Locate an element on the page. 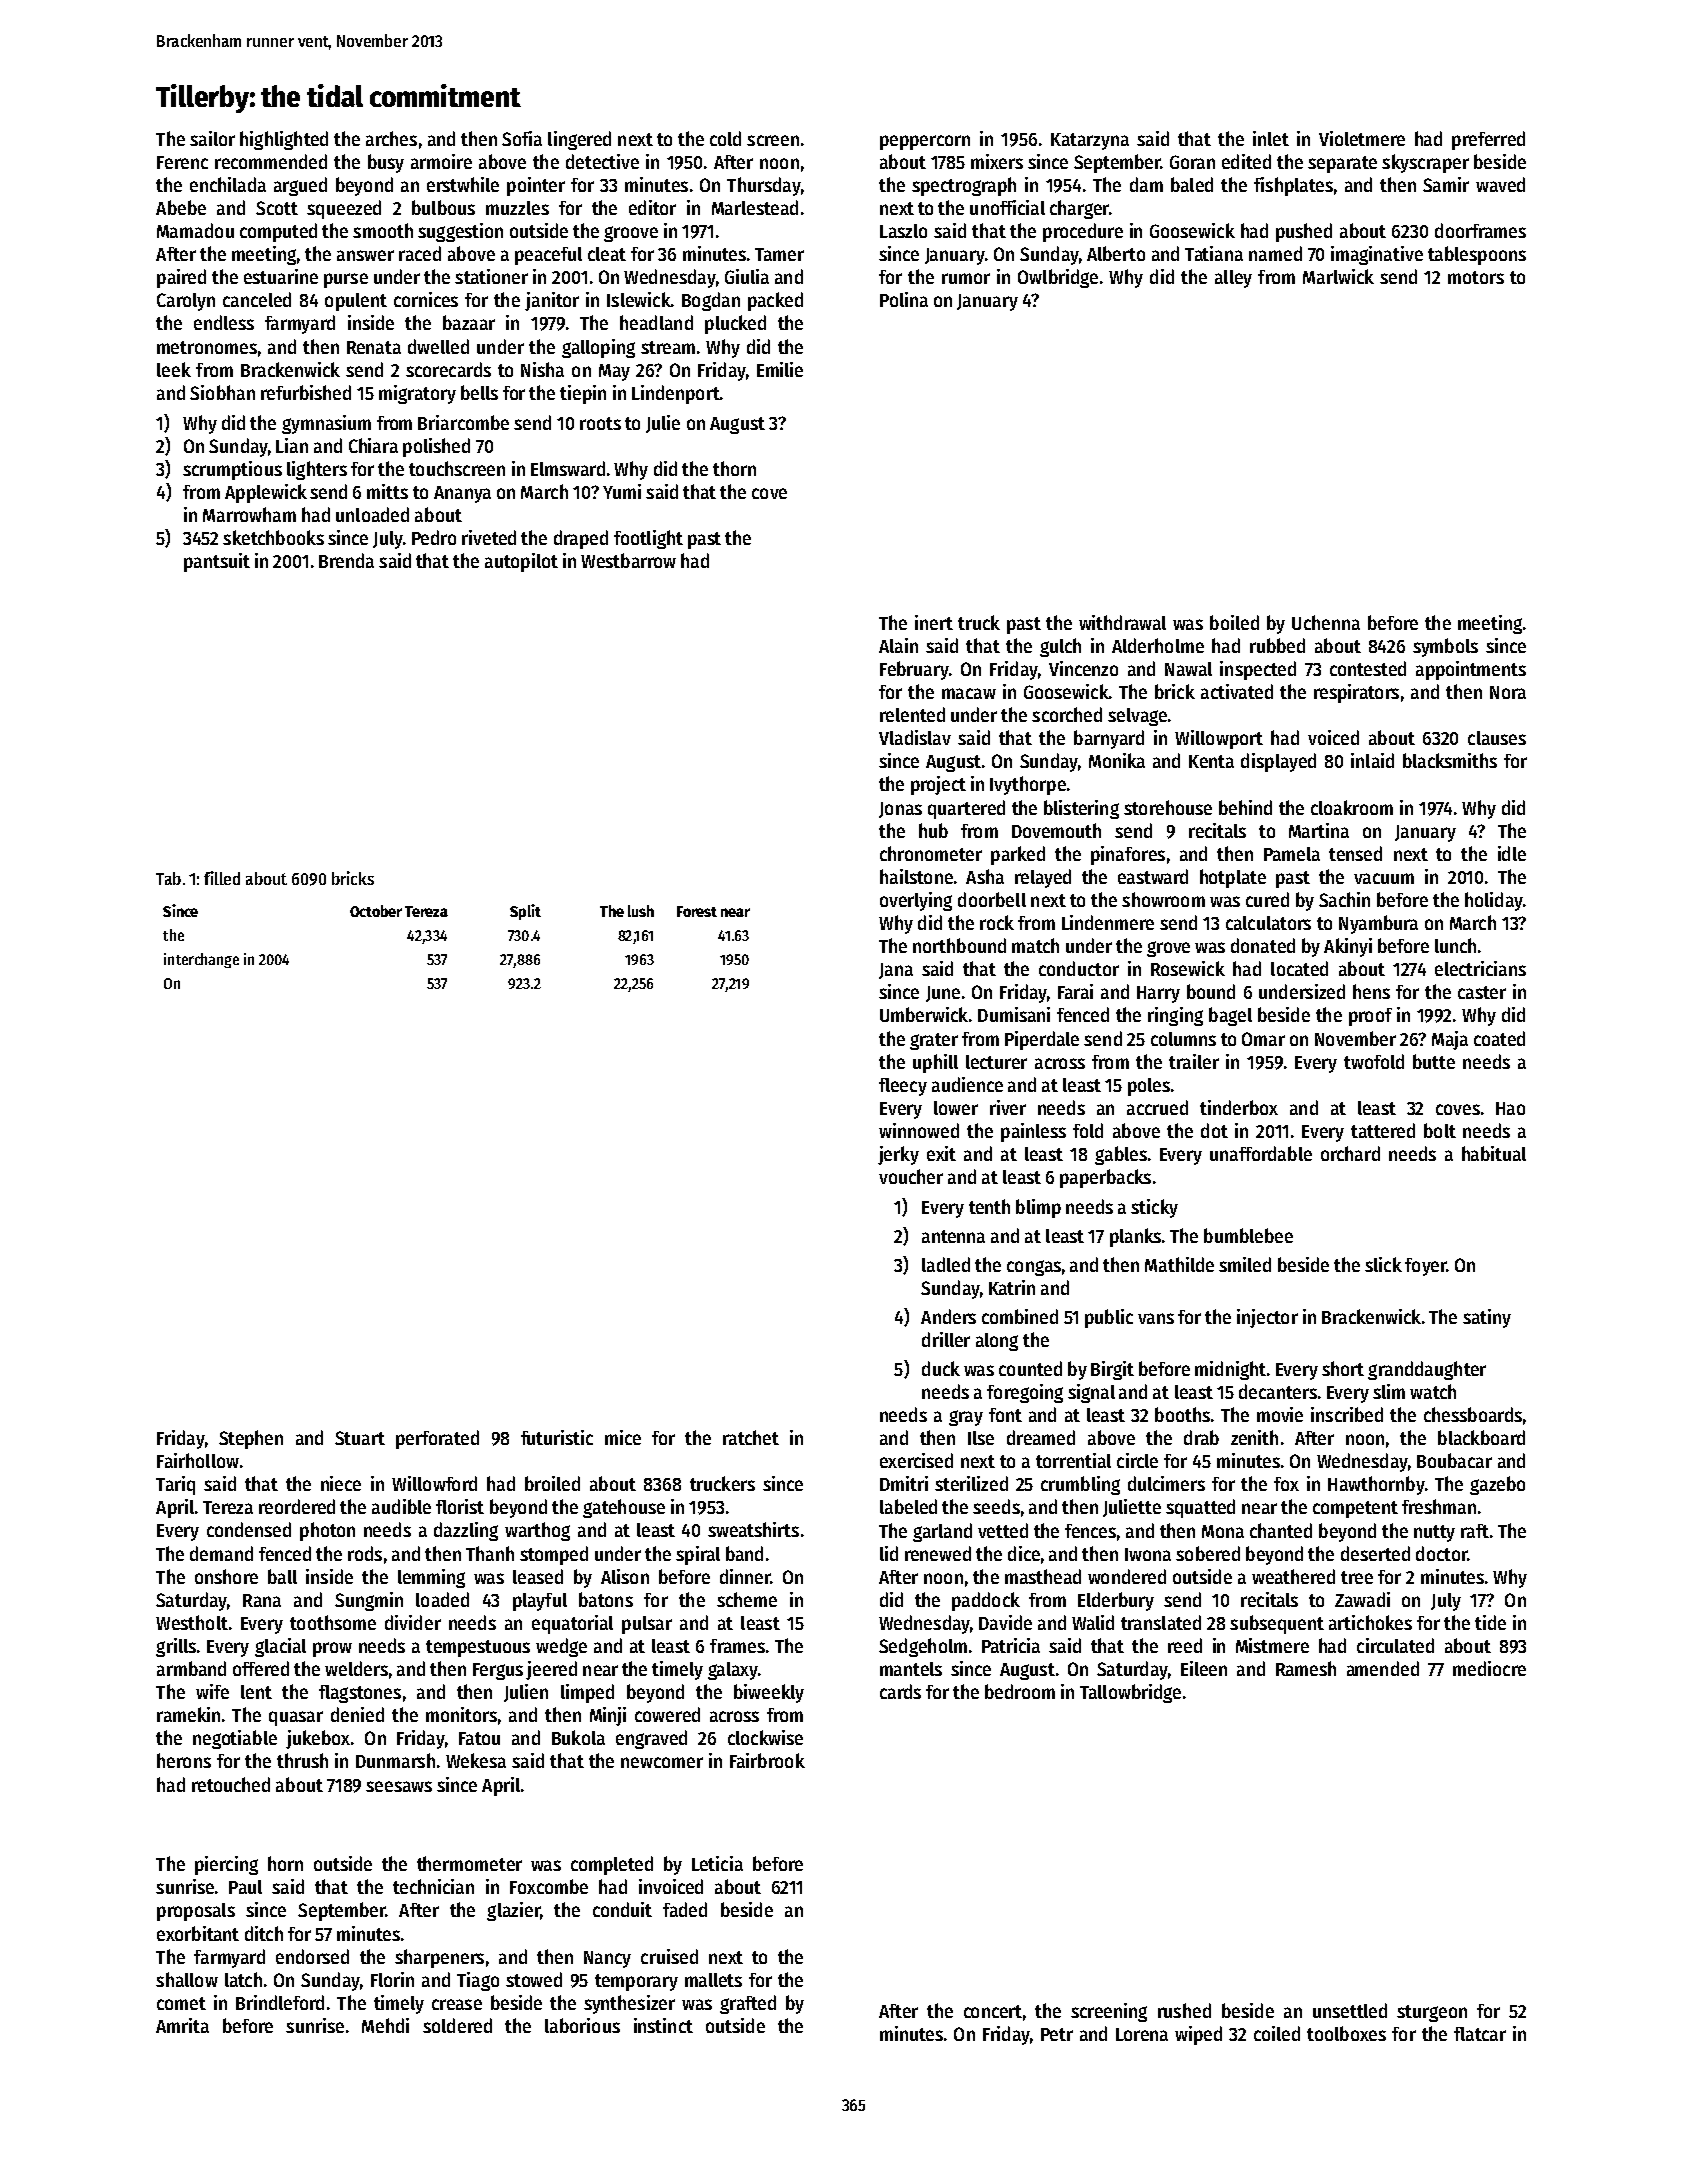 This image has height=2178, width=1683. refurbished is located at coordinates (306, 392).
